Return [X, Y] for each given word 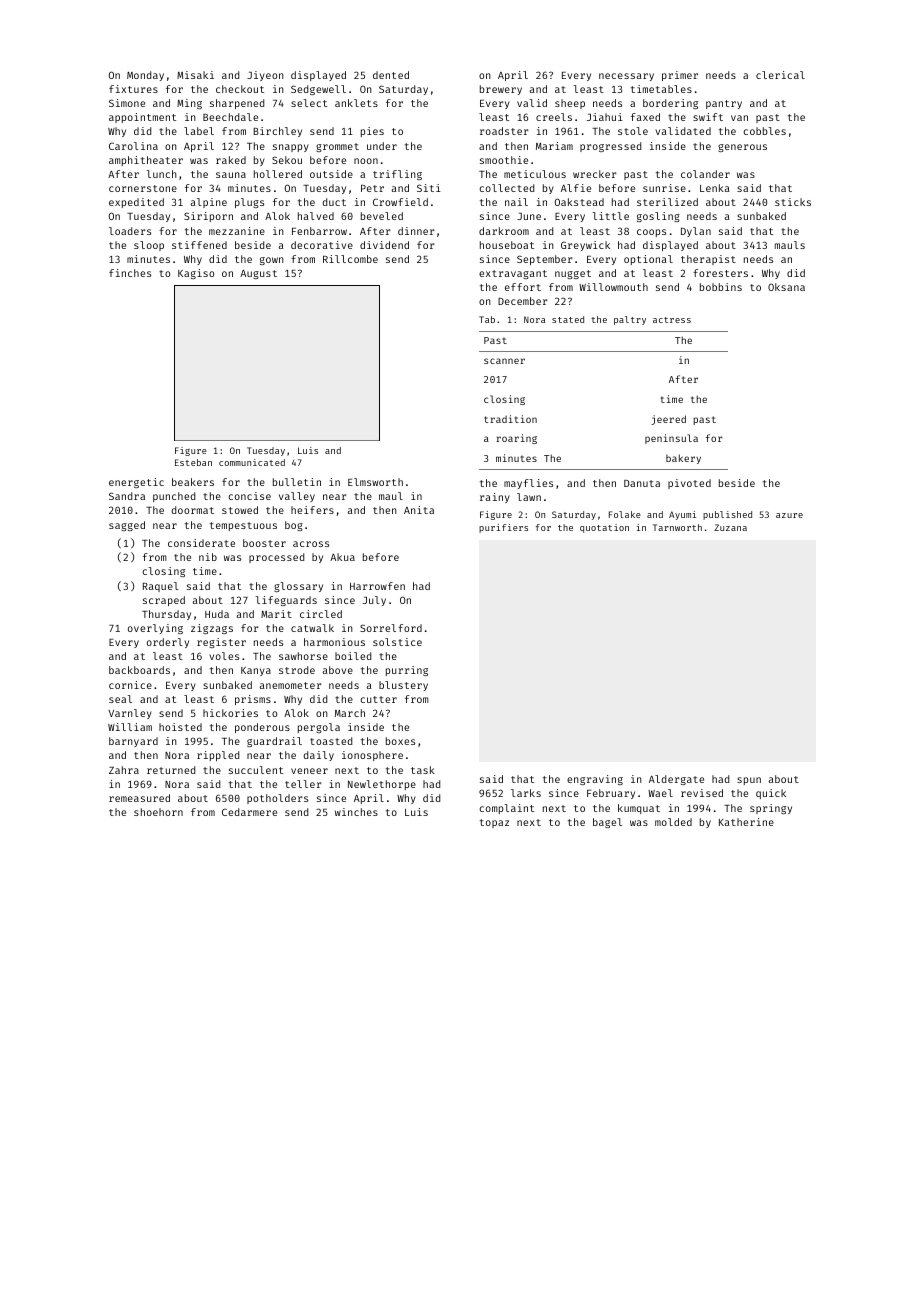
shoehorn [158, 812]
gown [272, 261]
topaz [494, 823]
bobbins [721, 287]
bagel [607, 823]
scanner [504, 361]
